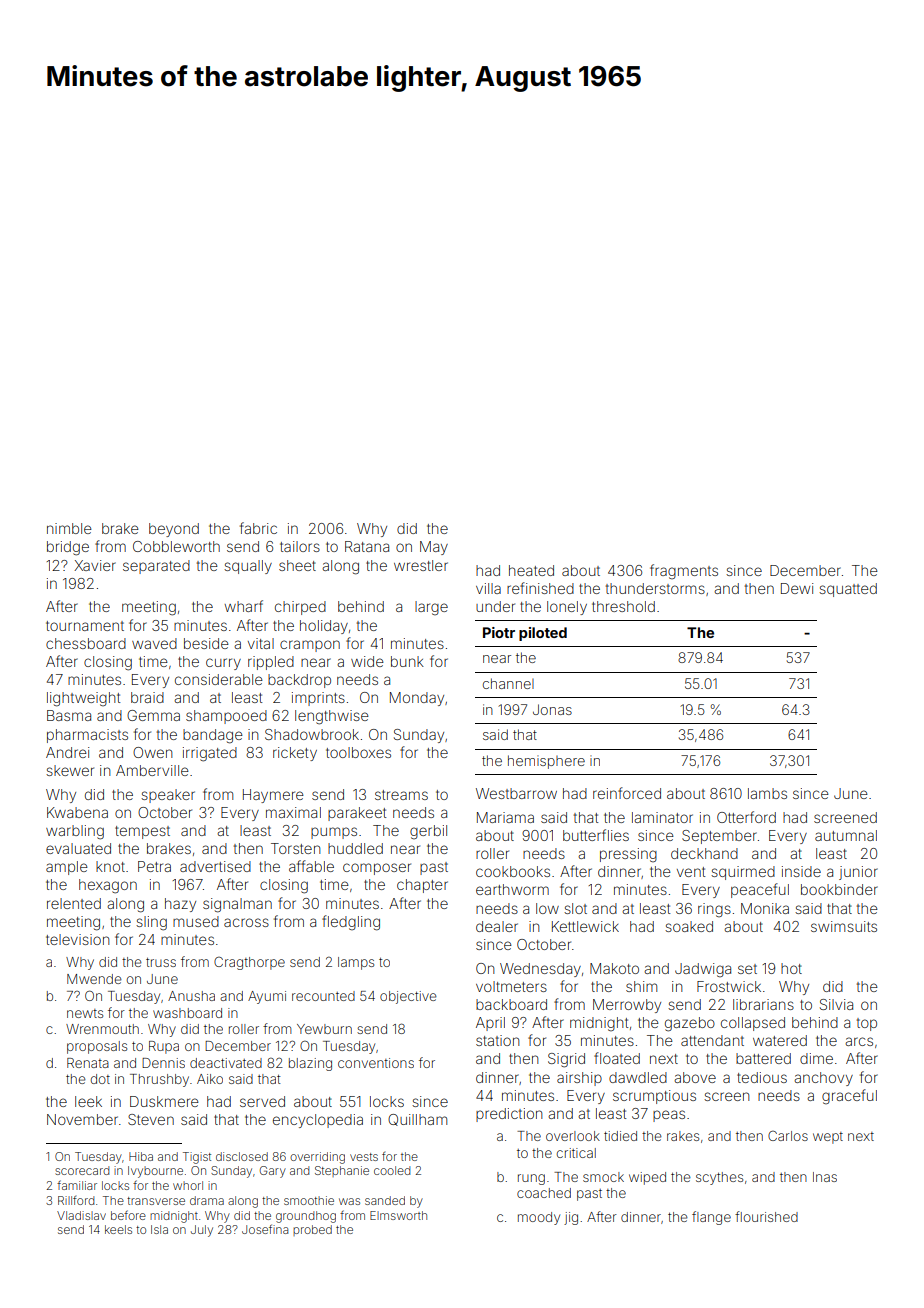 This screenshot has width=924, height=1308. Describe the element at coordinates (248, 567) in the screenshot. I see `squally` at that location.
